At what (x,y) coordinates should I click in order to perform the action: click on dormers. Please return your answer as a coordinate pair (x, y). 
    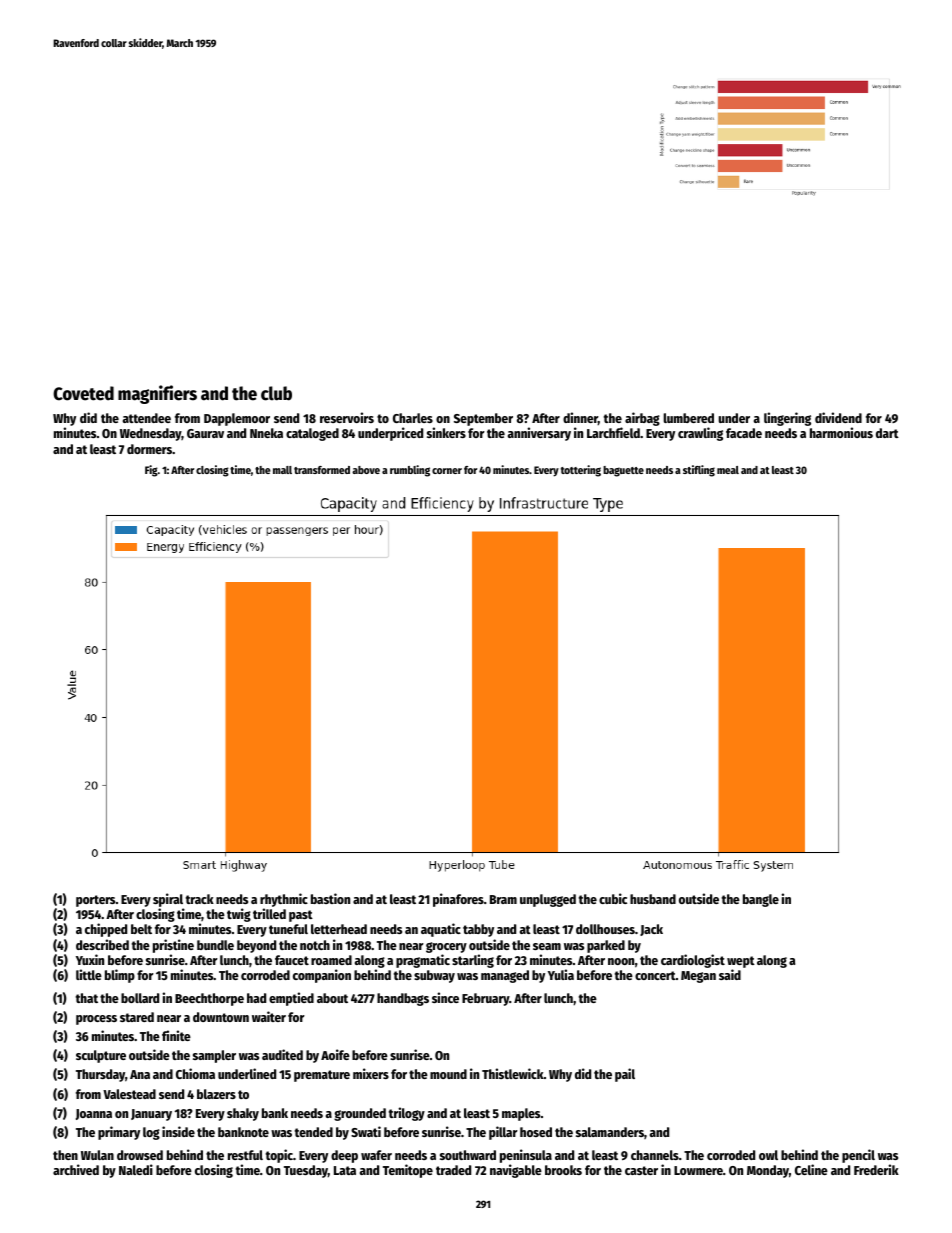
    Looking at the image, I should click on (149, 449).
